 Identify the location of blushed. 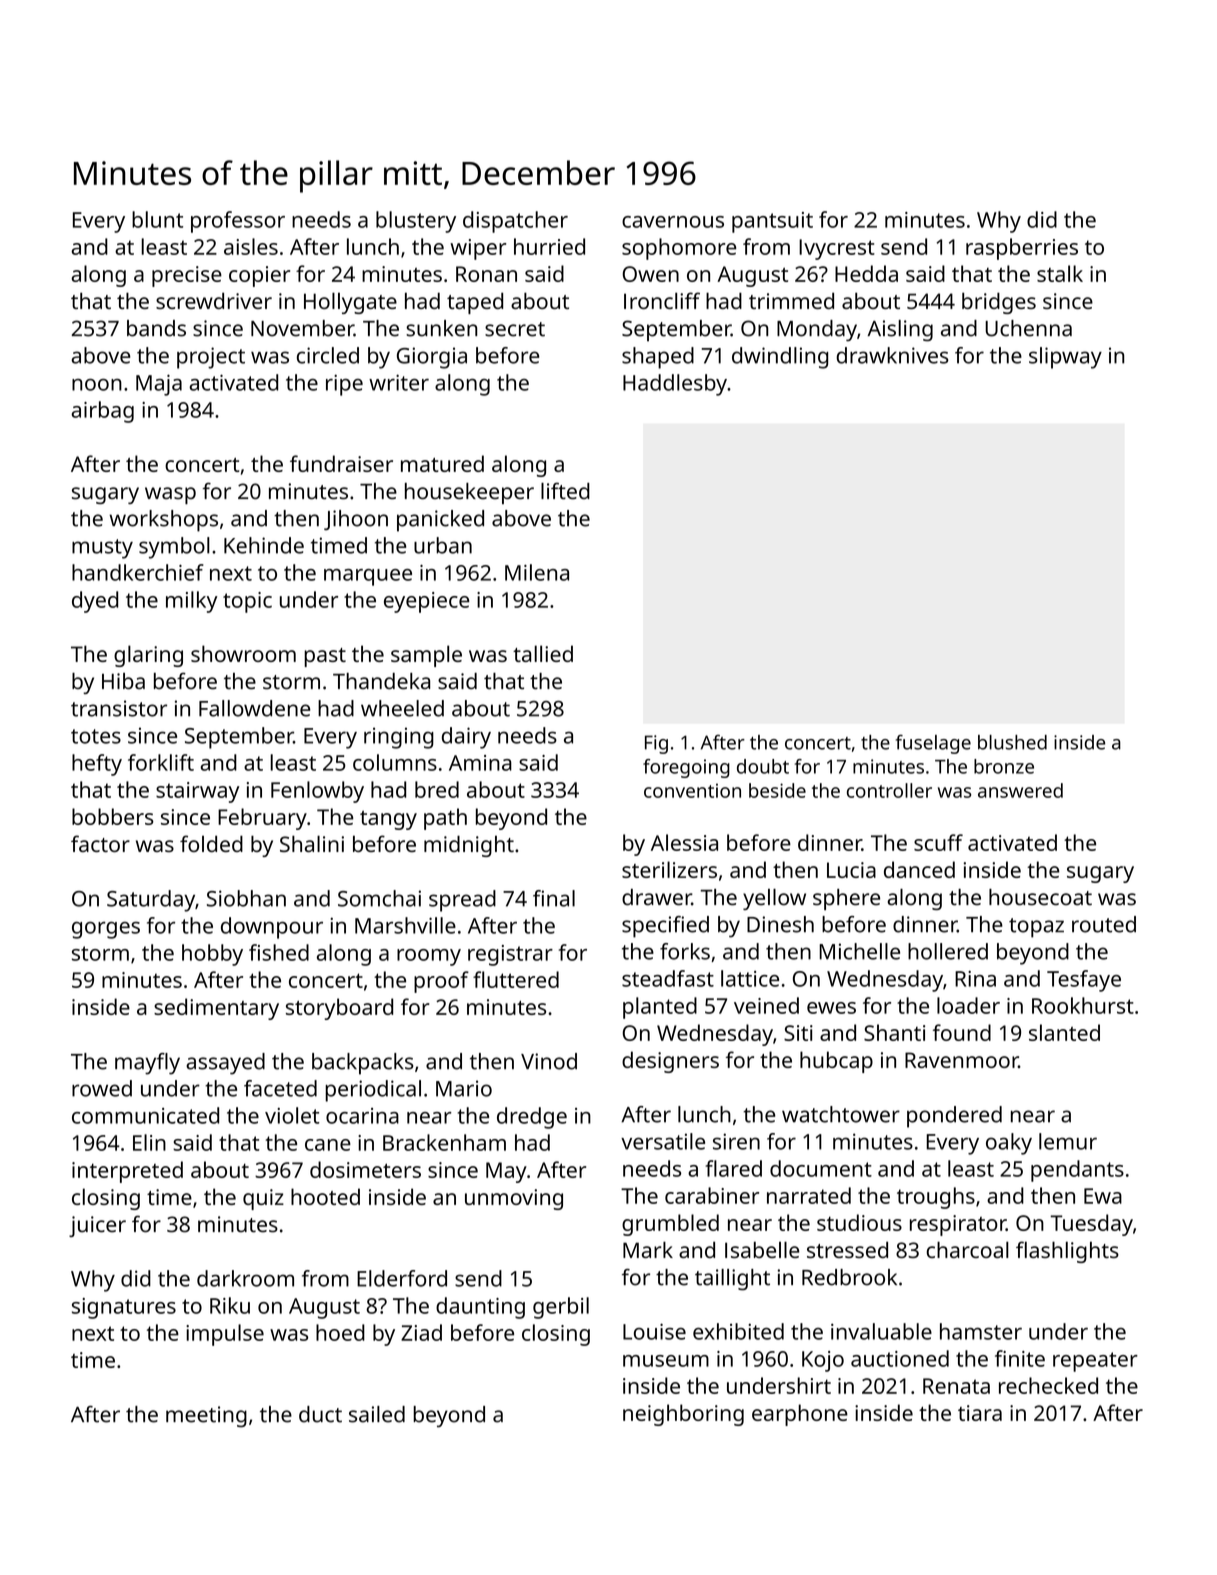
(1012, 742).
